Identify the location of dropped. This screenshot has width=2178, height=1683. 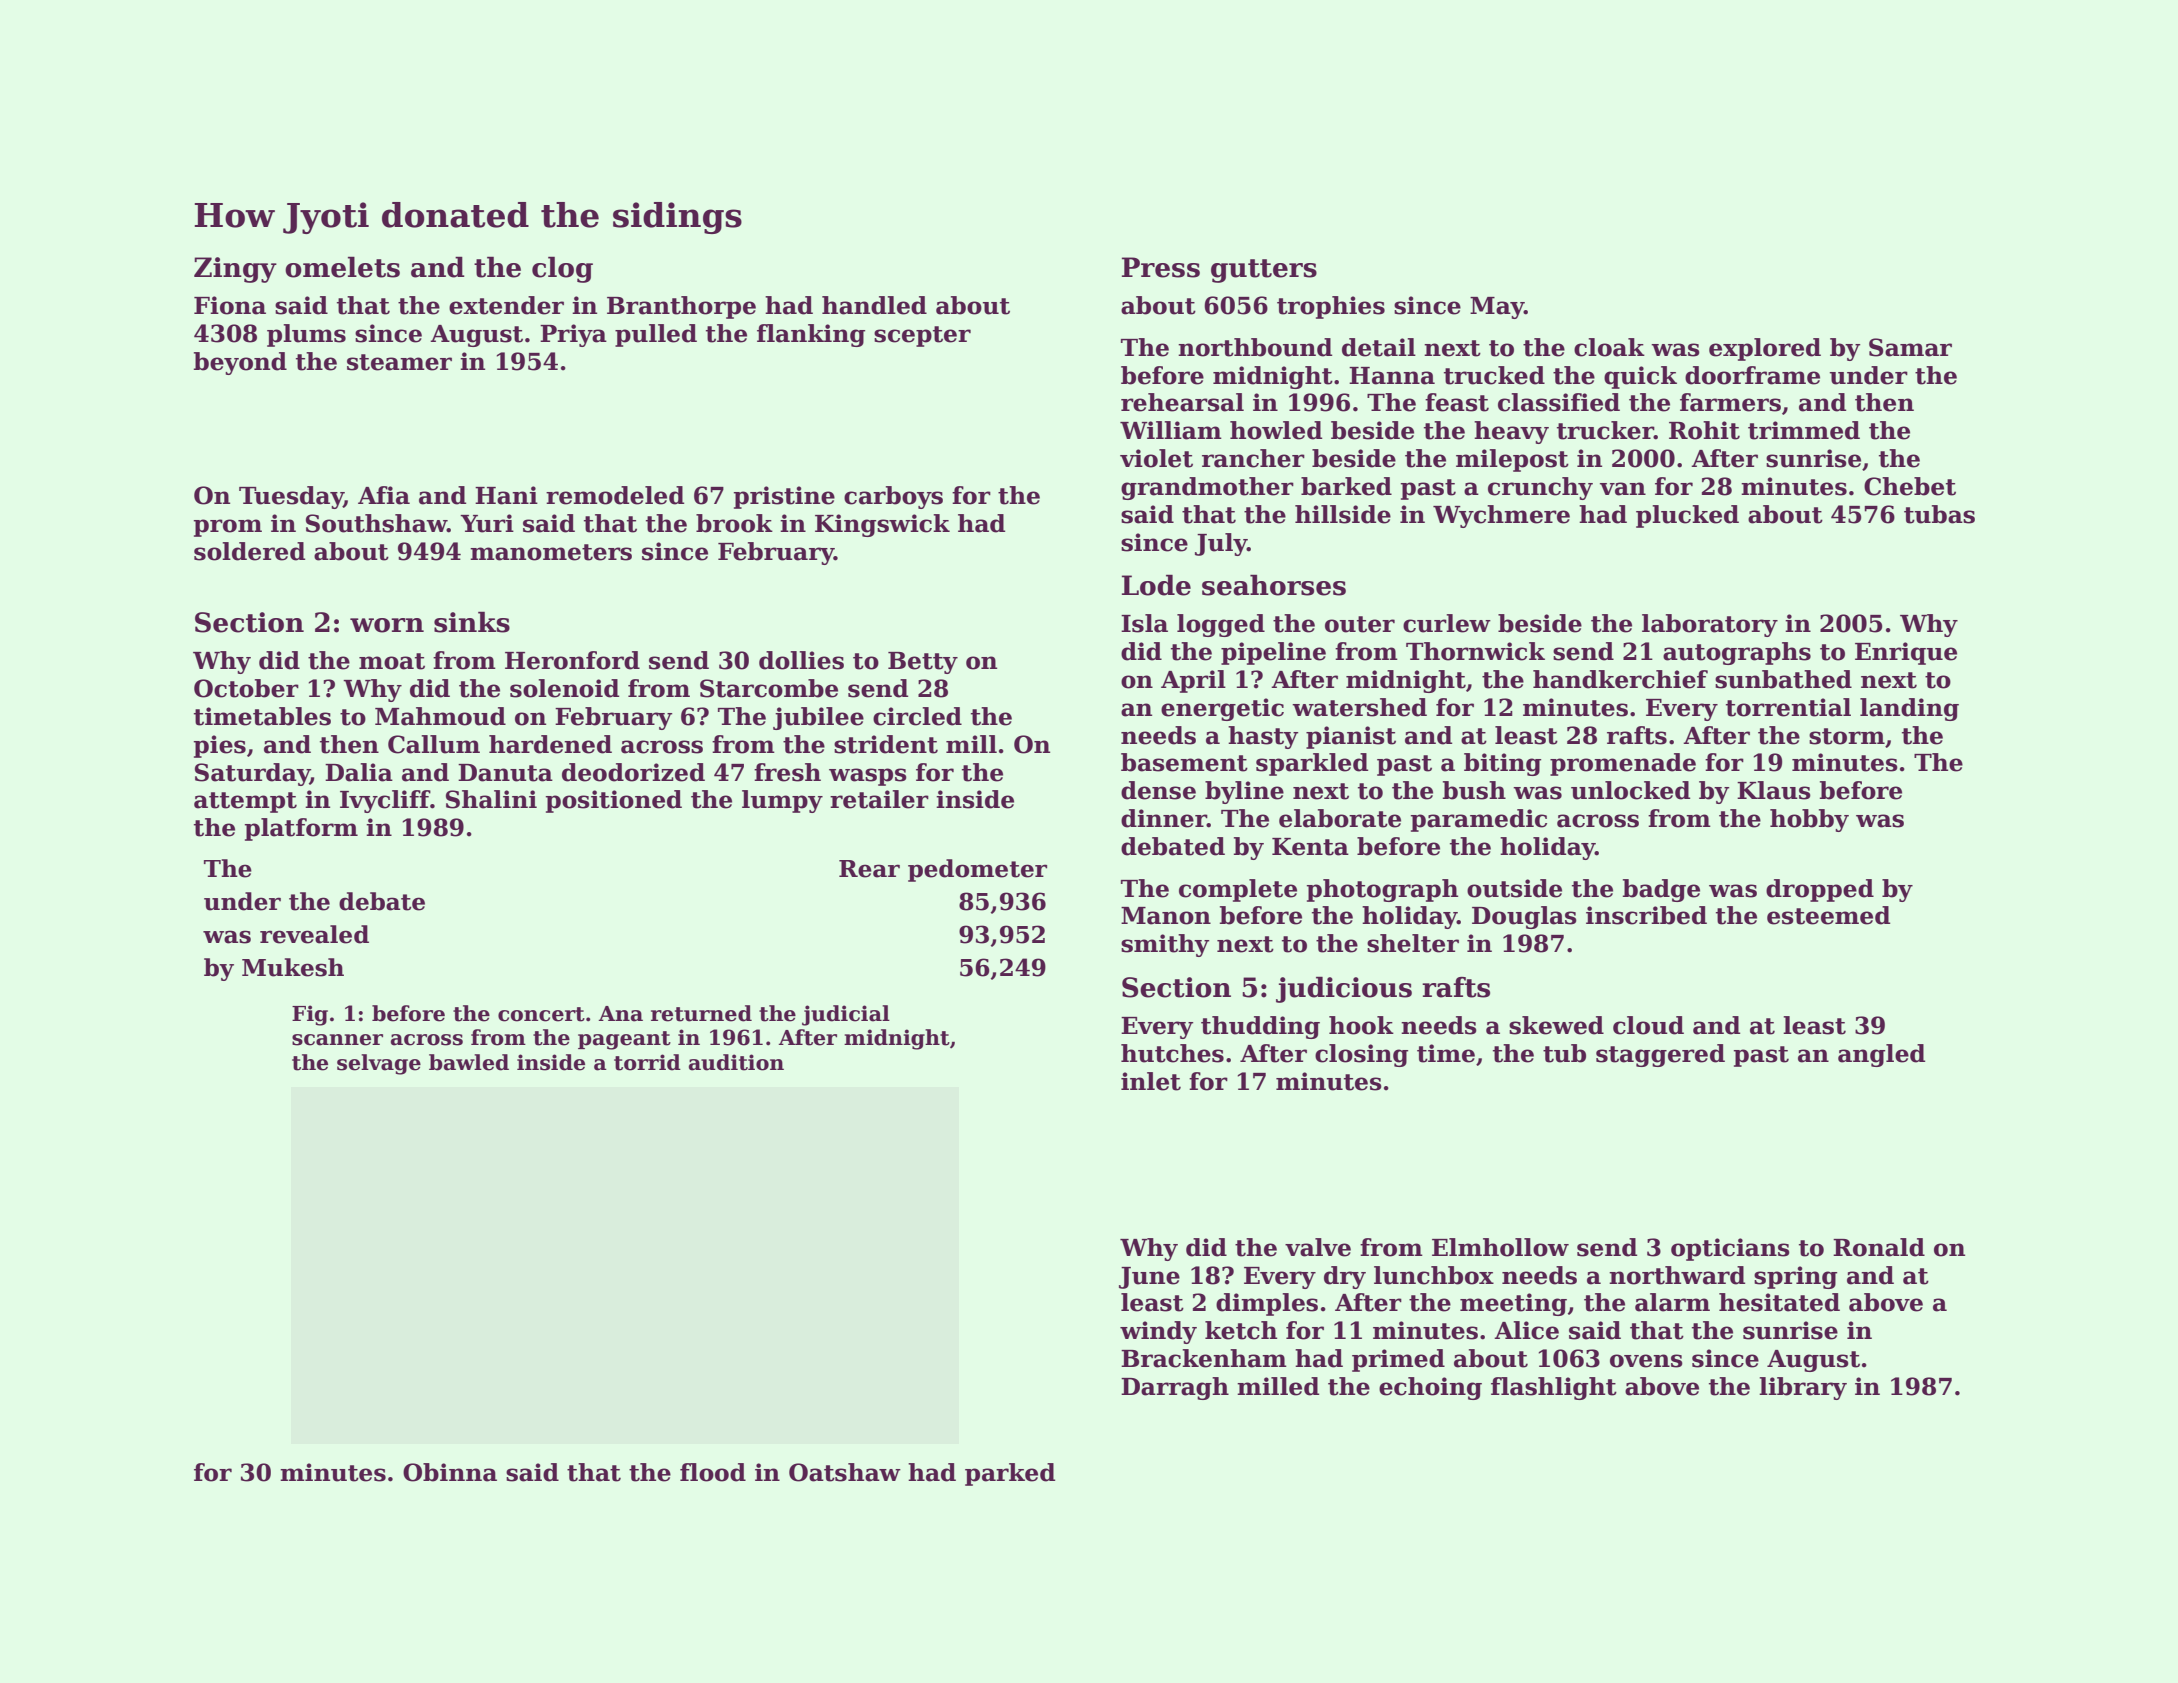
(1820, 890).
